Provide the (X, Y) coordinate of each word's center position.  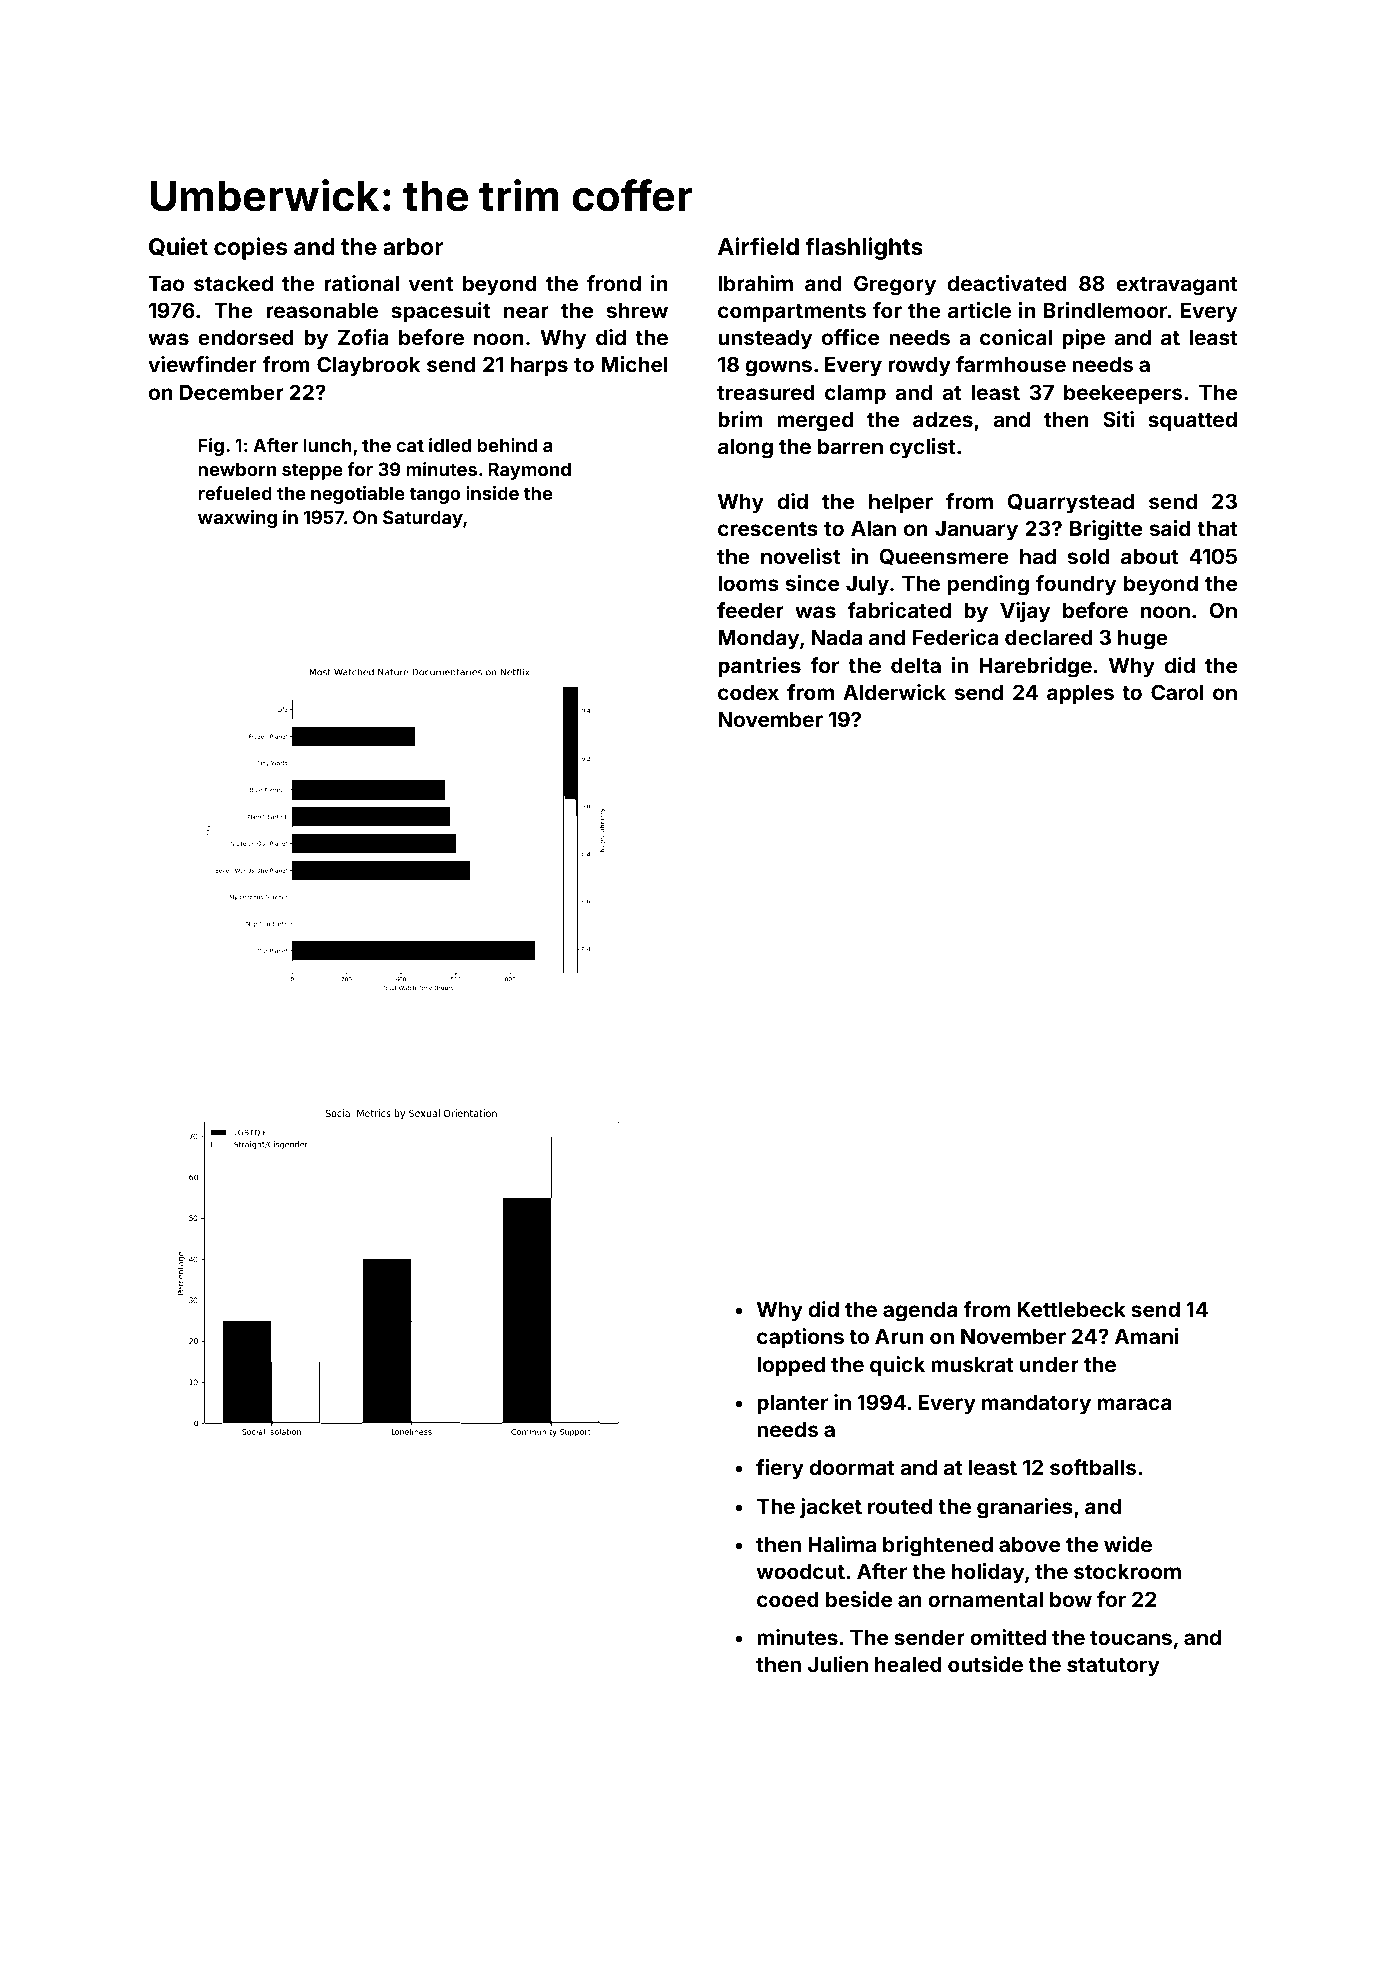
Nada (836, 637)
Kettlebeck (1071, 1309)
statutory (1113, 1667)
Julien (838, 1664)
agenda (920, 1312)
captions (800, 1338)
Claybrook (368, 366)
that (1217, 528)
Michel (634, 364)
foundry (1076, 585)
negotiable (358, 495)
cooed (788, 1599)
